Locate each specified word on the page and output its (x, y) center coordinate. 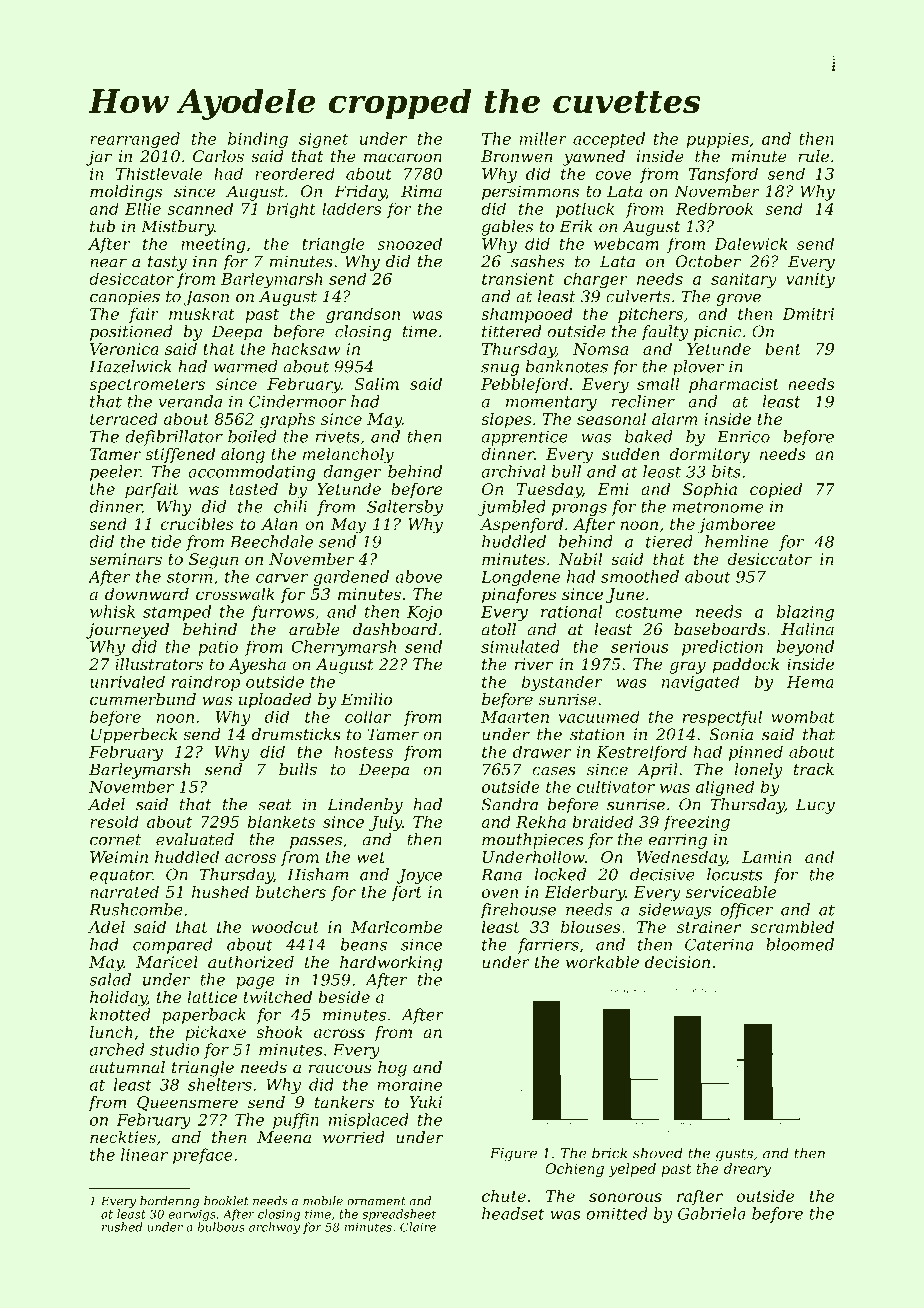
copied (776, 490)
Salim (377, 383)
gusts (734, 1155)
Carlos (218, 156)
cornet (116, 840)
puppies (717, 140)
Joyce (419, 876)
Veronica (124, 349)
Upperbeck (134, 736)
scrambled (792, 926)
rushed (122, 1227)
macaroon (403, 158)
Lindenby (365, 806)
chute (504, 1196)
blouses (591, 926)
